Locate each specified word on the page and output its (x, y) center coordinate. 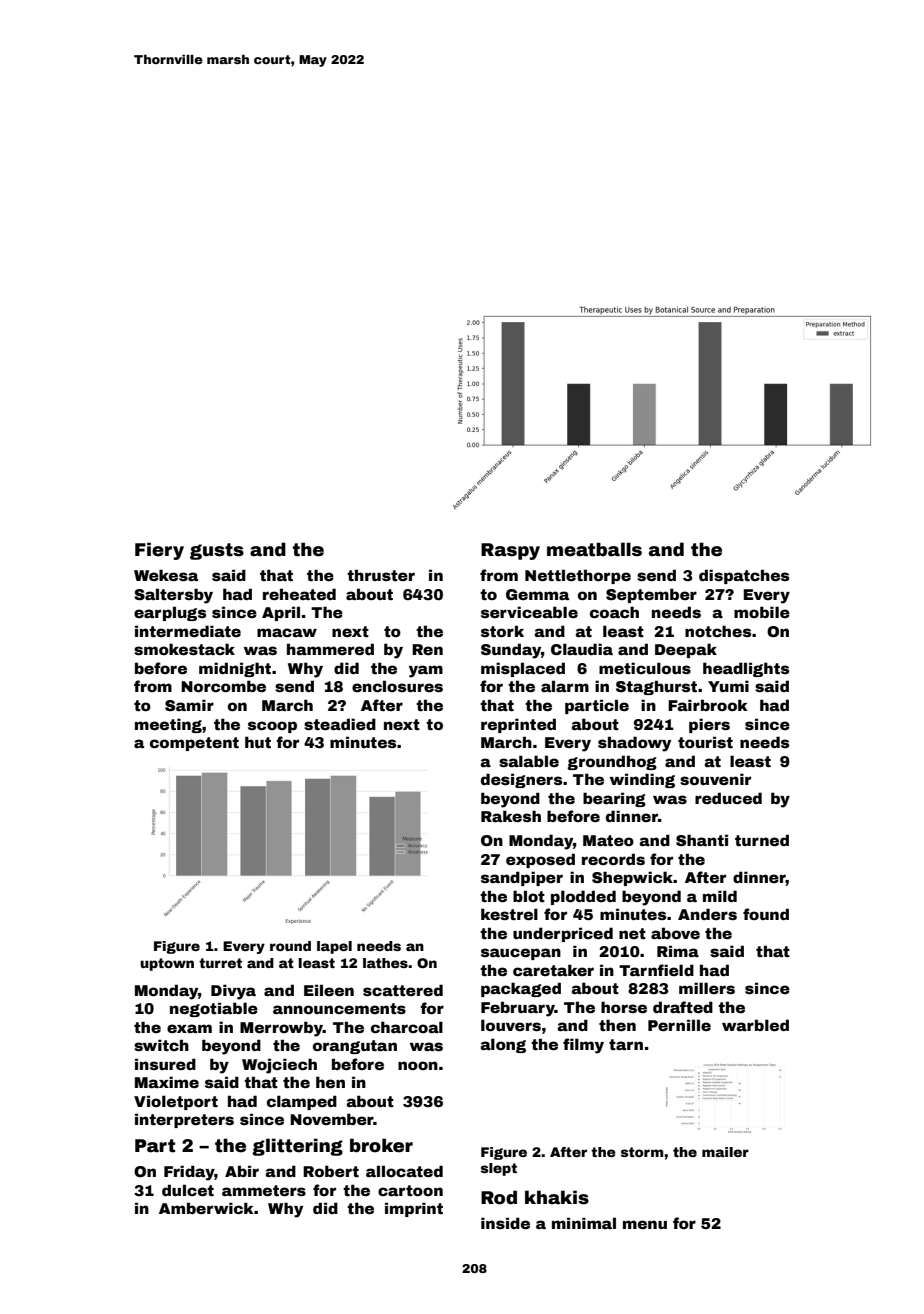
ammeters (264, 1190)
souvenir (715, 779)
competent (194, 744)
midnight (235, 669)
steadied (340, 724)
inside (505, 1223)
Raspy (510, 551)
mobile (762, 612)
